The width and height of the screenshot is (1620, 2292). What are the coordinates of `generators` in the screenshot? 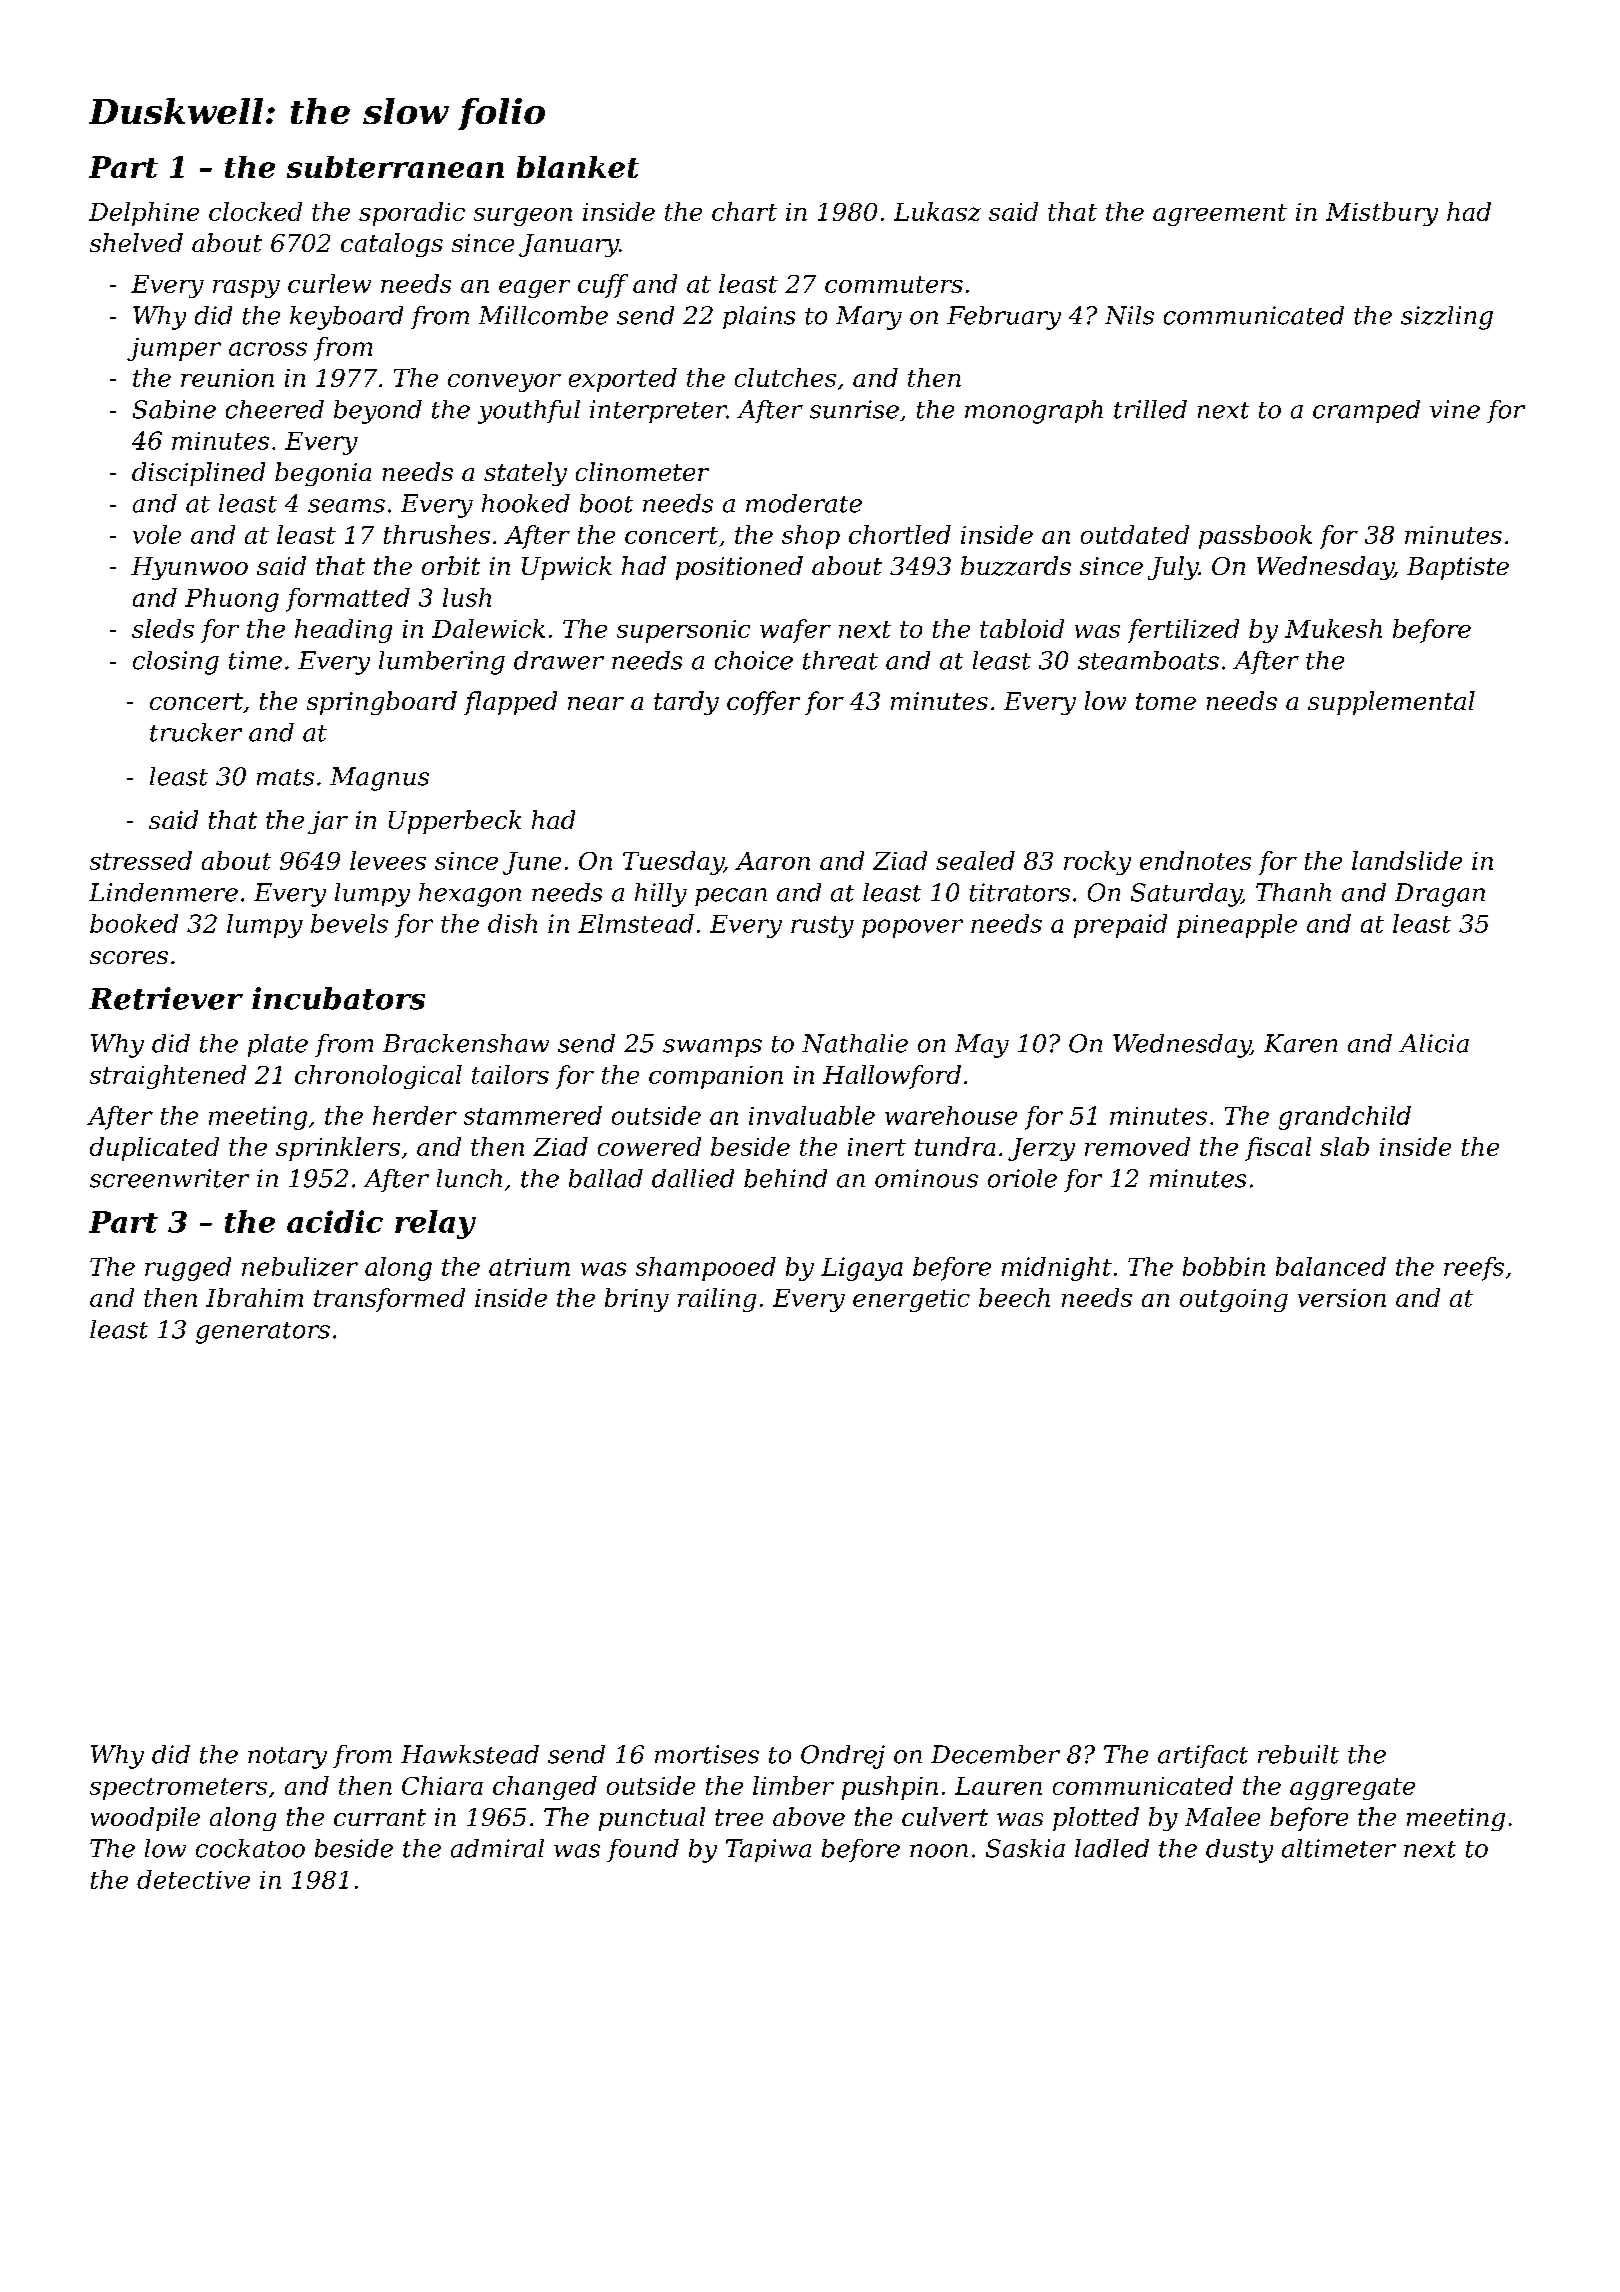 It's located at (263, 1333).
